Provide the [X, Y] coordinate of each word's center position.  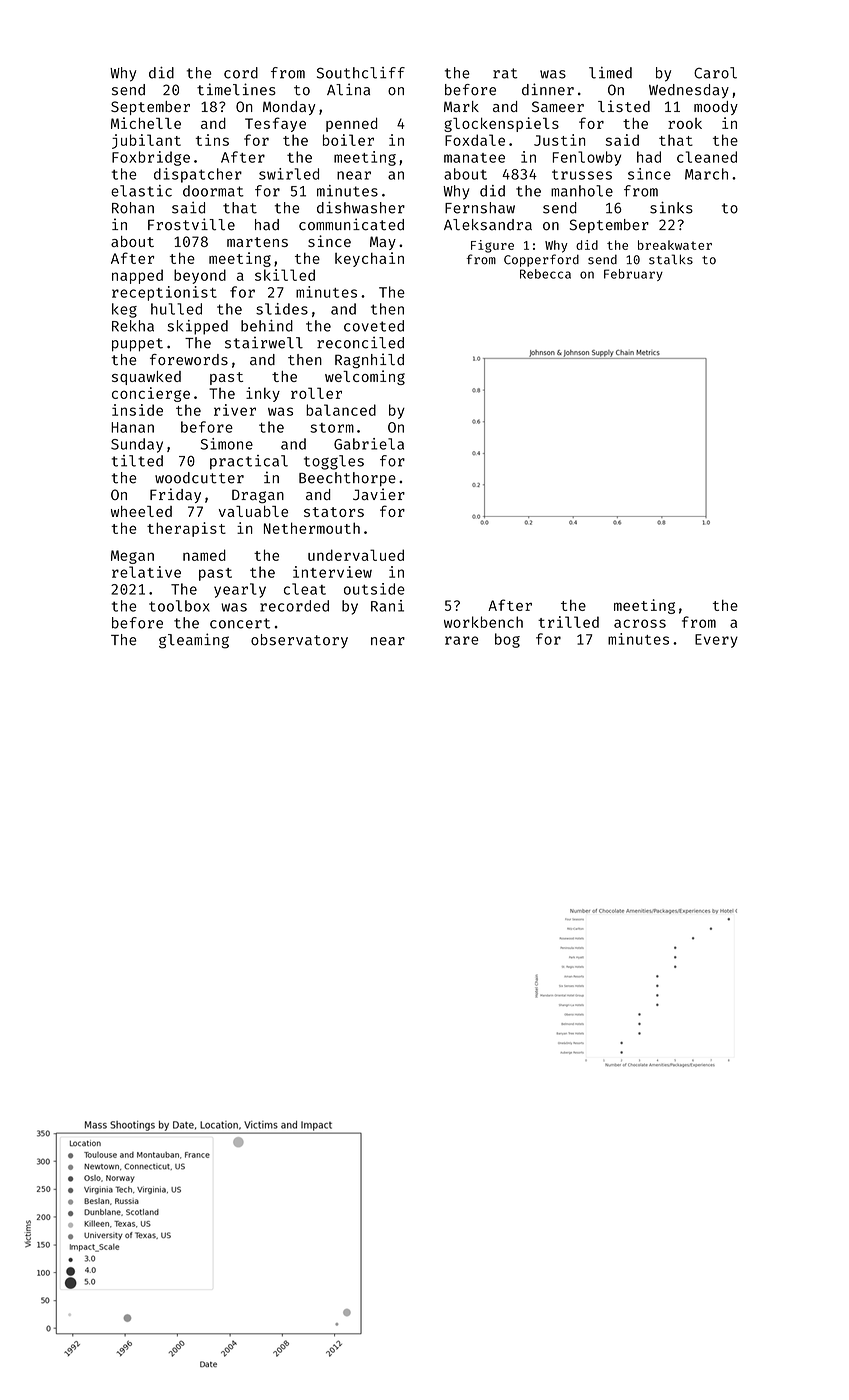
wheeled [141, 511]
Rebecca [545, 274]
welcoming [365, 377]
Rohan [133, 208]
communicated [351, 224]
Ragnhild [369, 361]
